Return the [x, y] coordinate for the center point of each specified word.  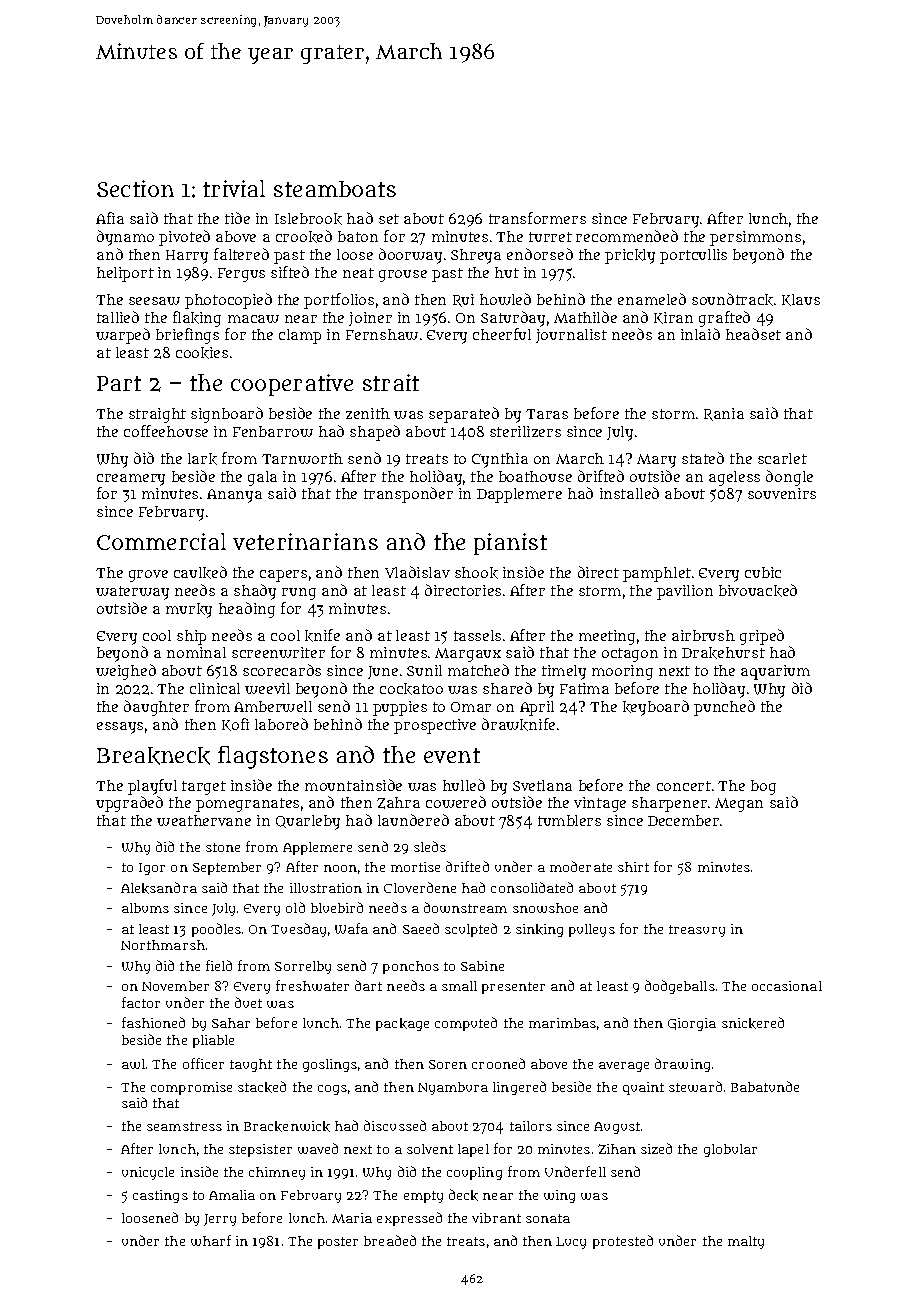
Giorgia [692, 1024]
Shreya [476, 256]
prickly [630, 256]
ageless [734, 478]
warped [123, 336]
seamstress [184, 1126]
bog [763, 787]
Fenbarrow [273, 431]
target [204, 788]
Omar [471, 707]
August [617, 1128]
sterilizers [525, 431]
